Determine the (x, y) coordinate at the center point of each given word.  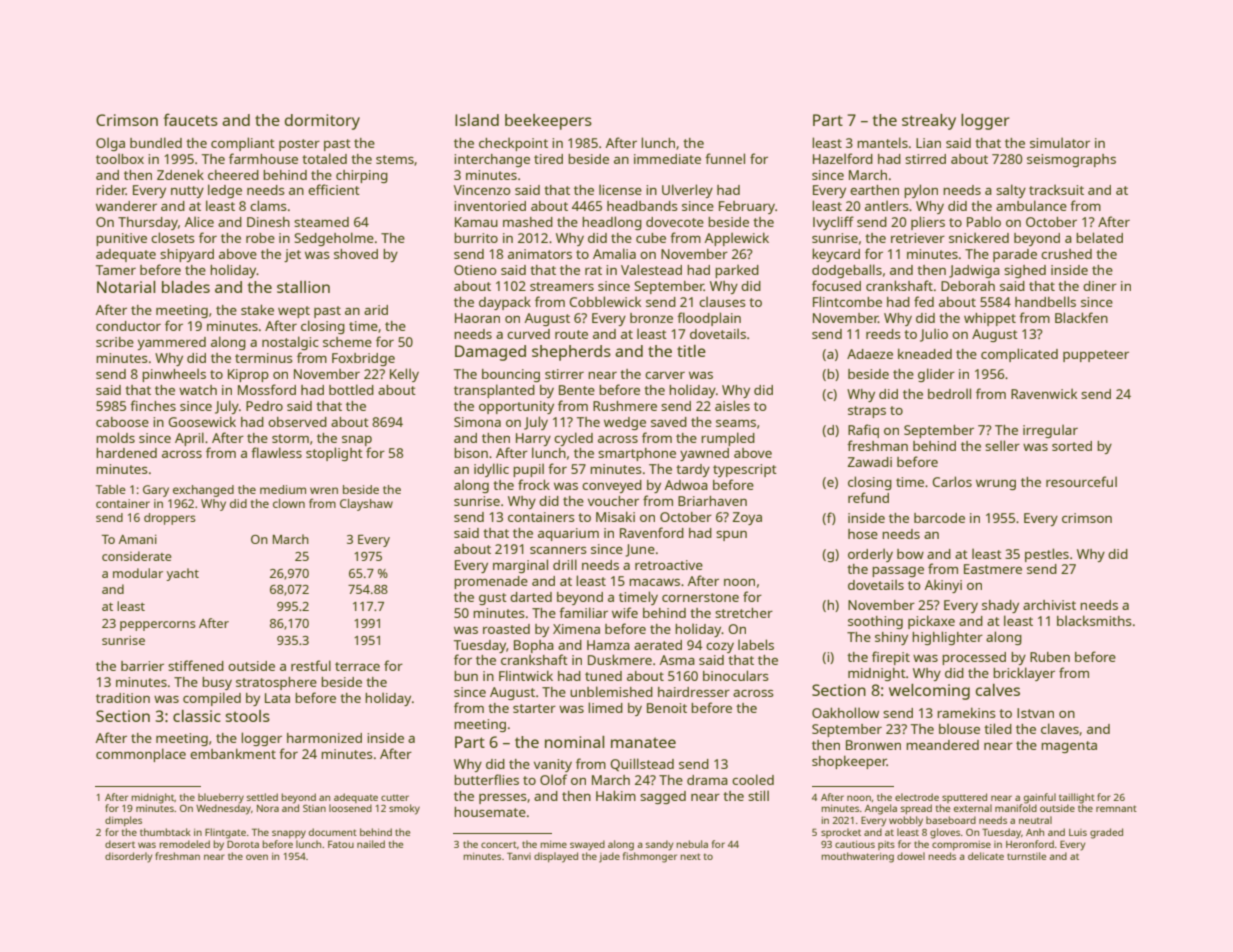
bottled (351, 389)
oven (257, 857)
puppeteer (1096, 356)
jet (292, 255)
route (571, 334)
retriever (918, 238)
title (691, 351)
